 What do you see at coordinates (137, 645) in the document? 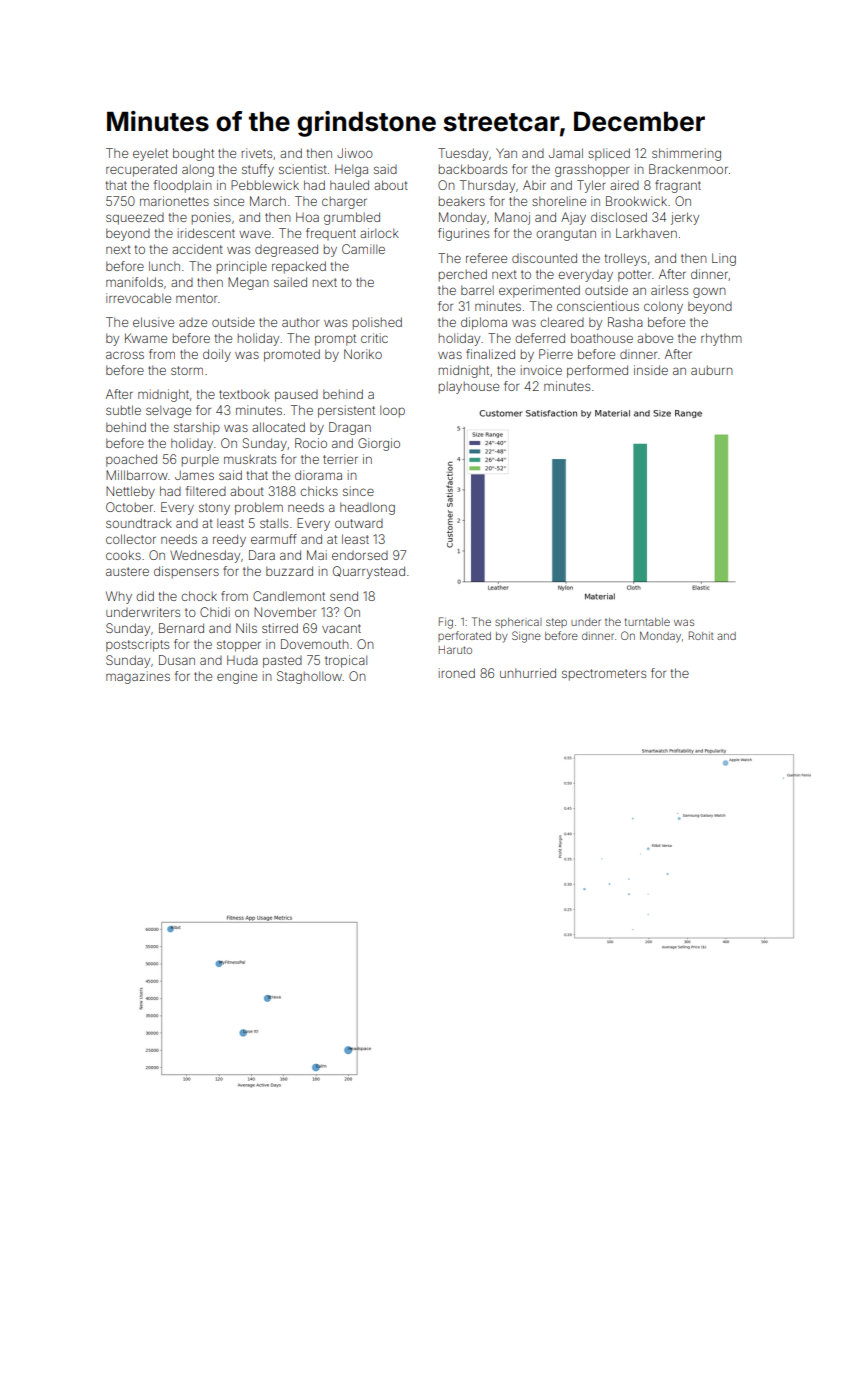
I see `postscripts` at bounding box center [137, 645].
